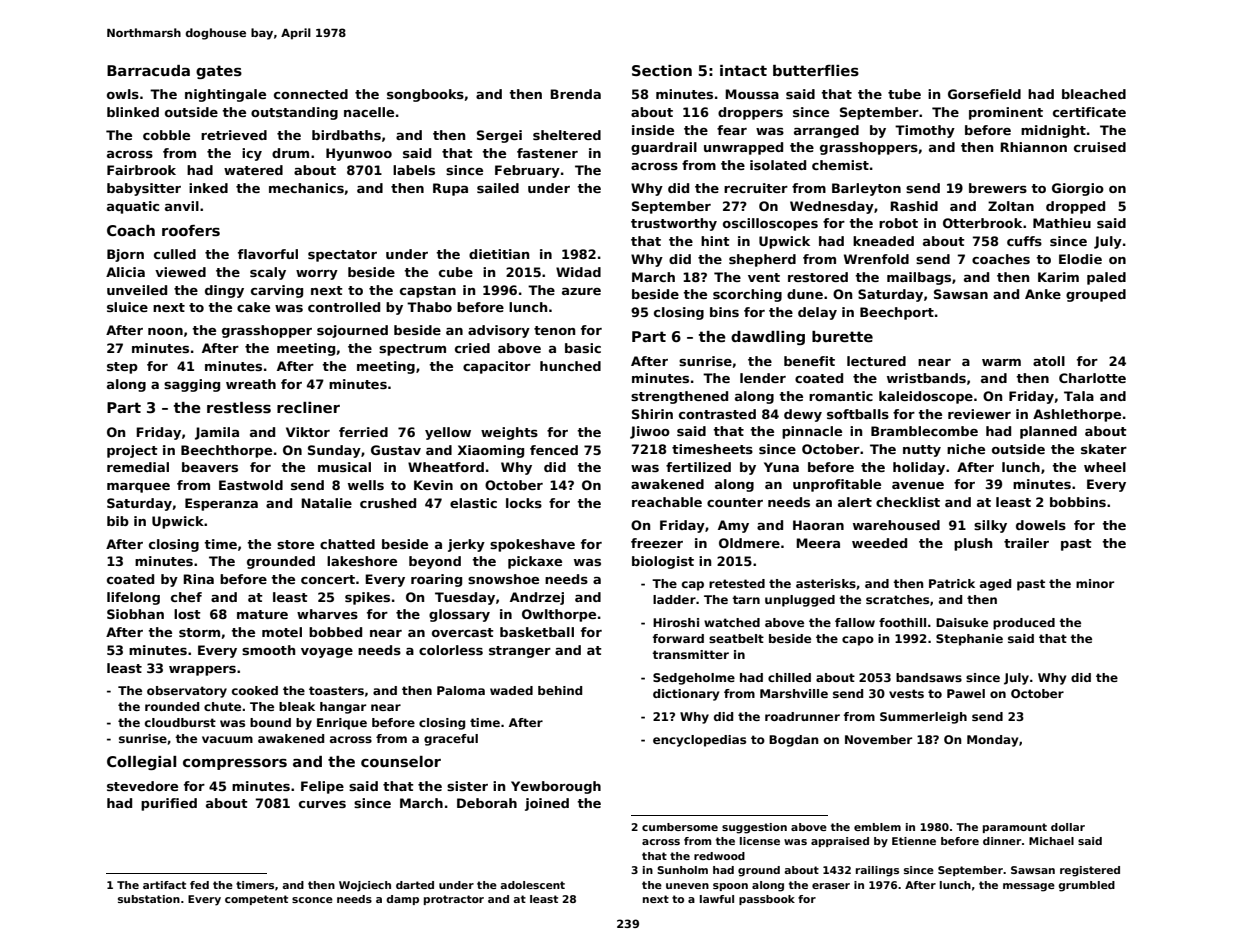  Describe the element at coordinates (191, 230) in the page. I see `roofers` at that location.
